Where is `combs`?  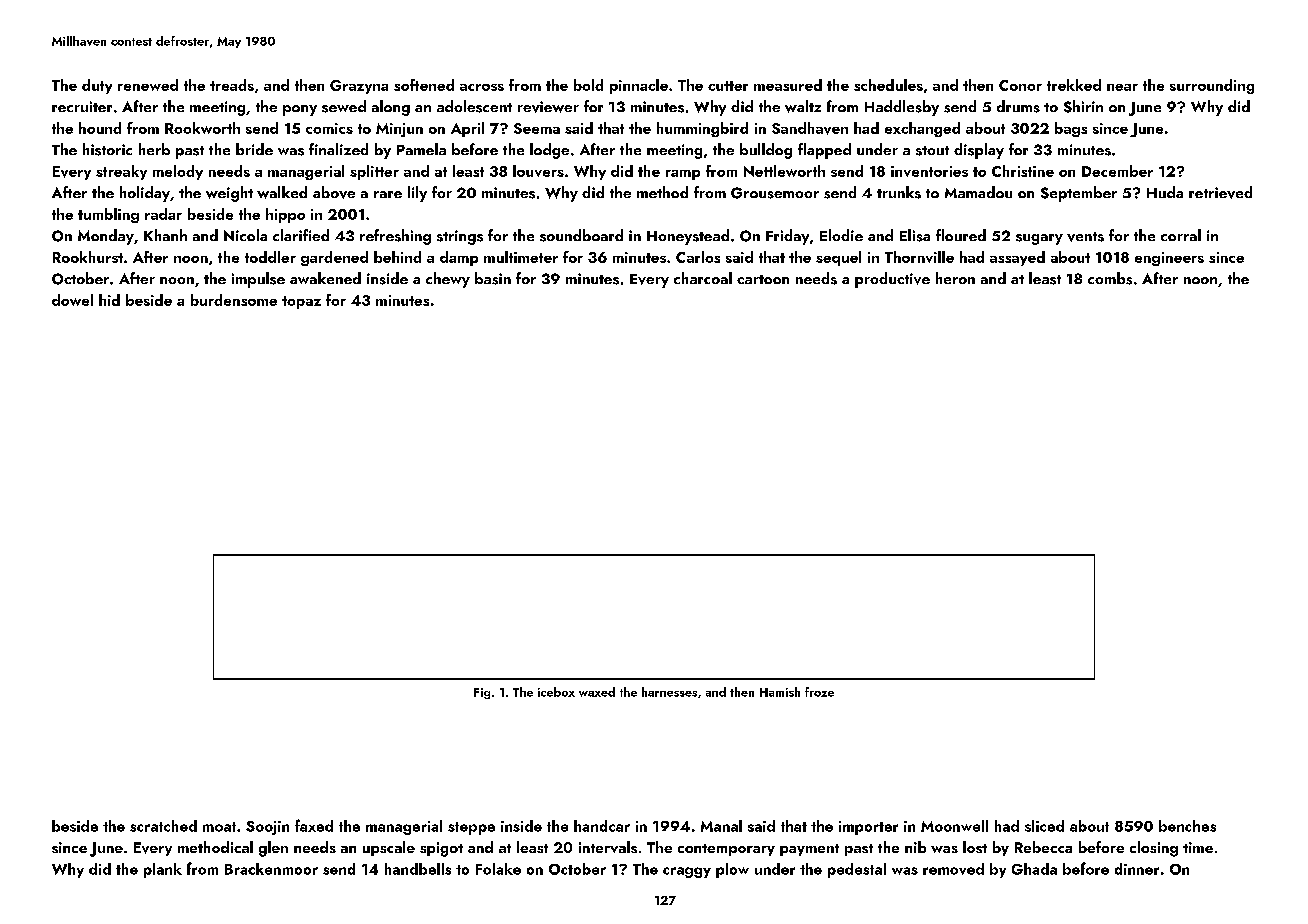 combs is located at coordinates (1110, 278).
